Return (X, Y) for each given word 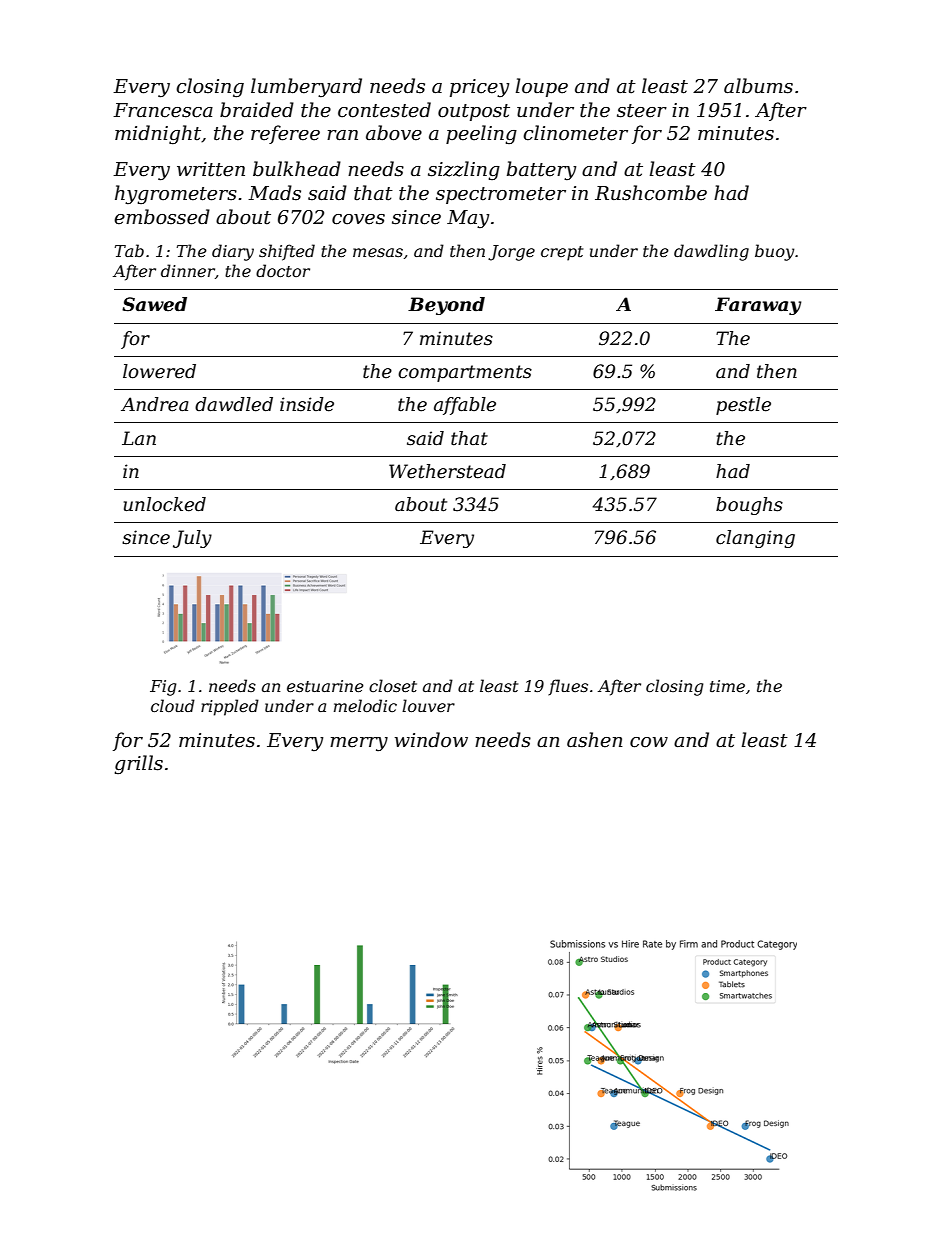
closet (393, 685)
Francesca (163, 110)
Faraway (758, 306)
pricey (479, 88)
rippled (230, 707)
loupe (542, 87)
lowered (159, 371)
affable (465, 406)
